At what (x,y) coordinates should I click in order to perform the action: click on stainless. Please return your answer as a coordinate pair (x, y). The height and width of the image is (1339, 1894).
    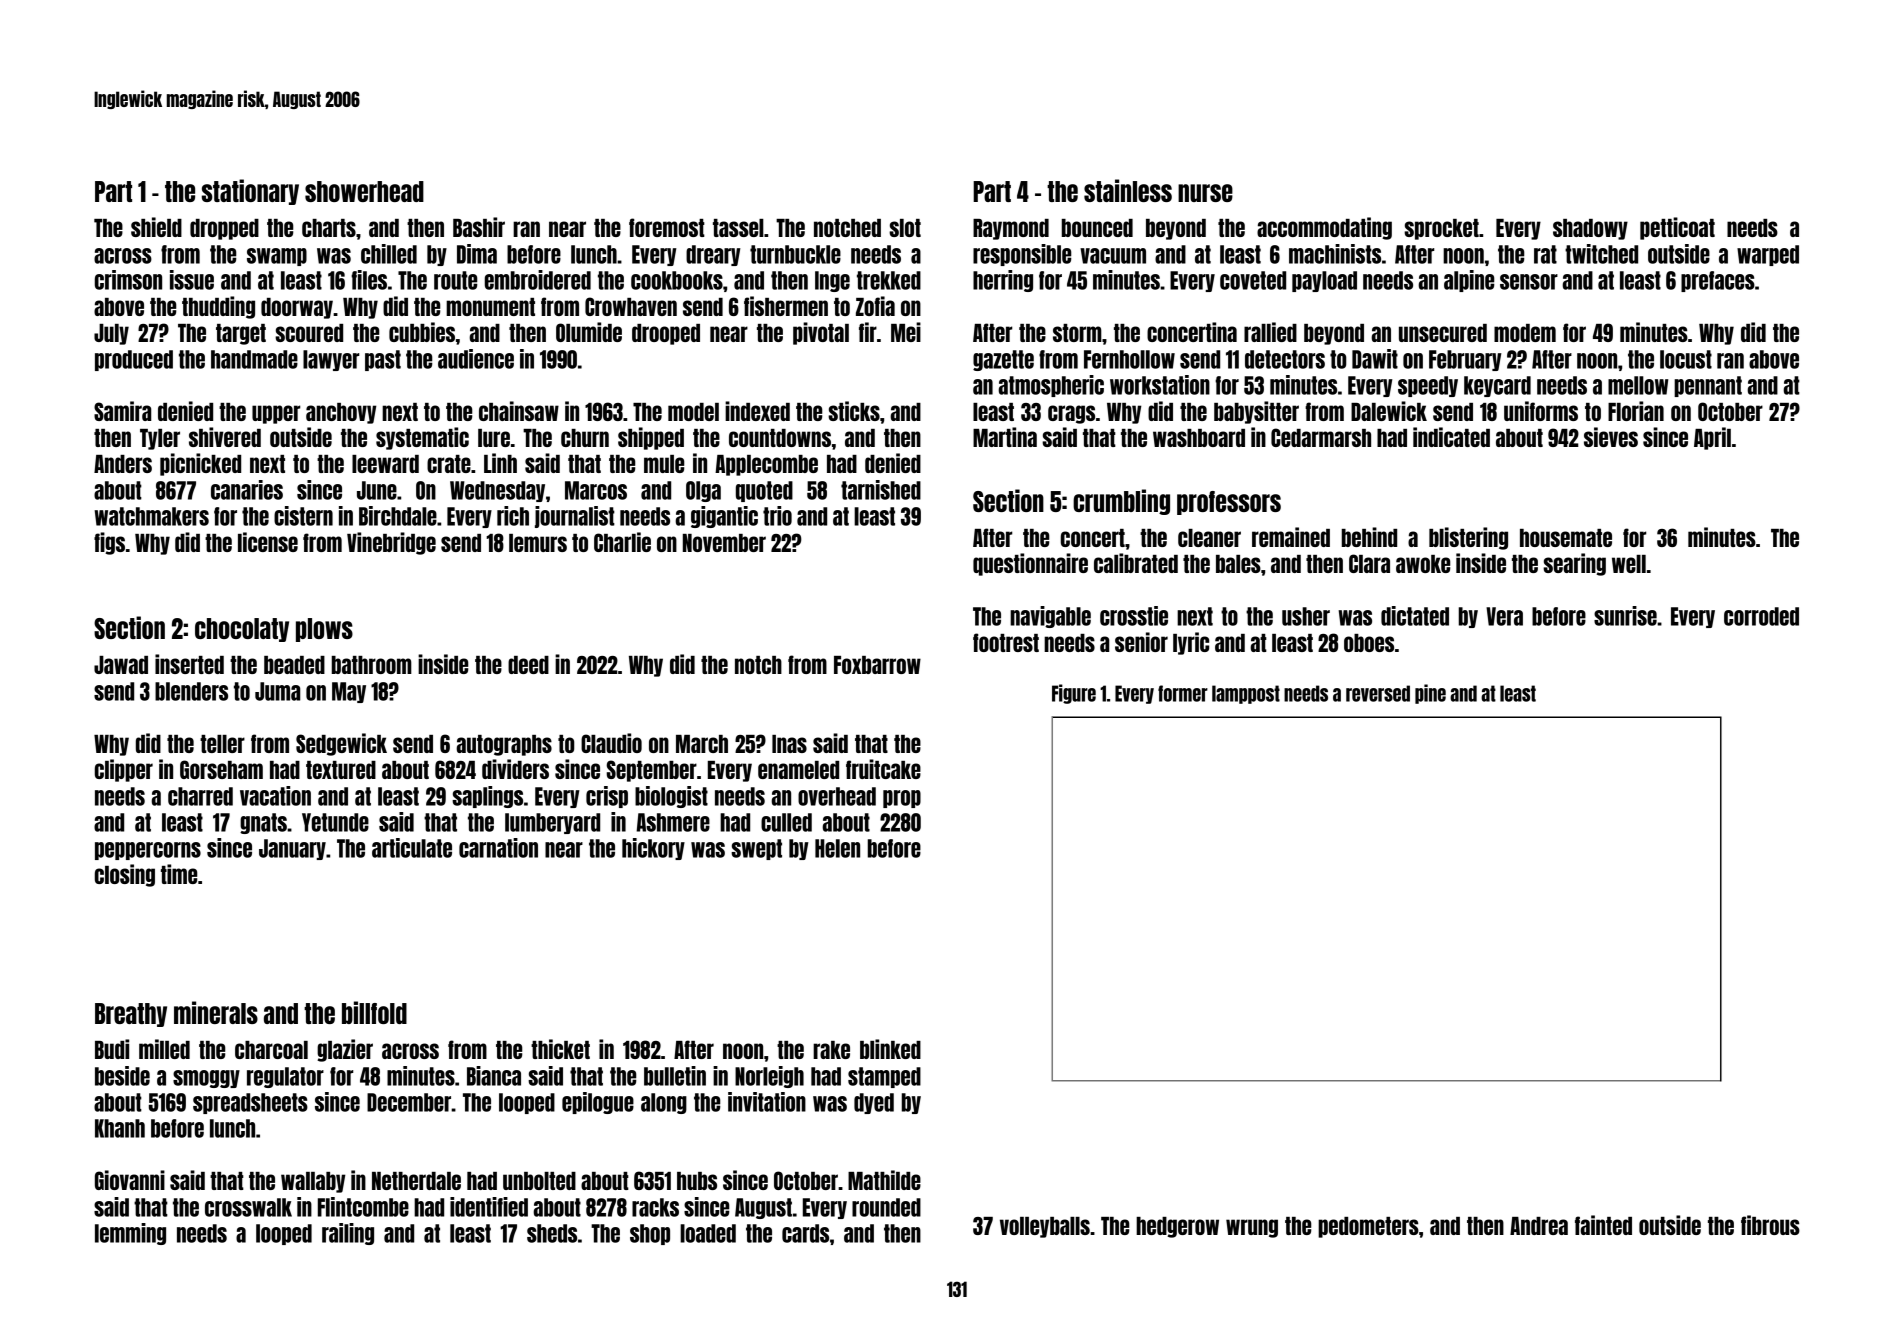
    Looking at the image, I should click on (1128, 190).
